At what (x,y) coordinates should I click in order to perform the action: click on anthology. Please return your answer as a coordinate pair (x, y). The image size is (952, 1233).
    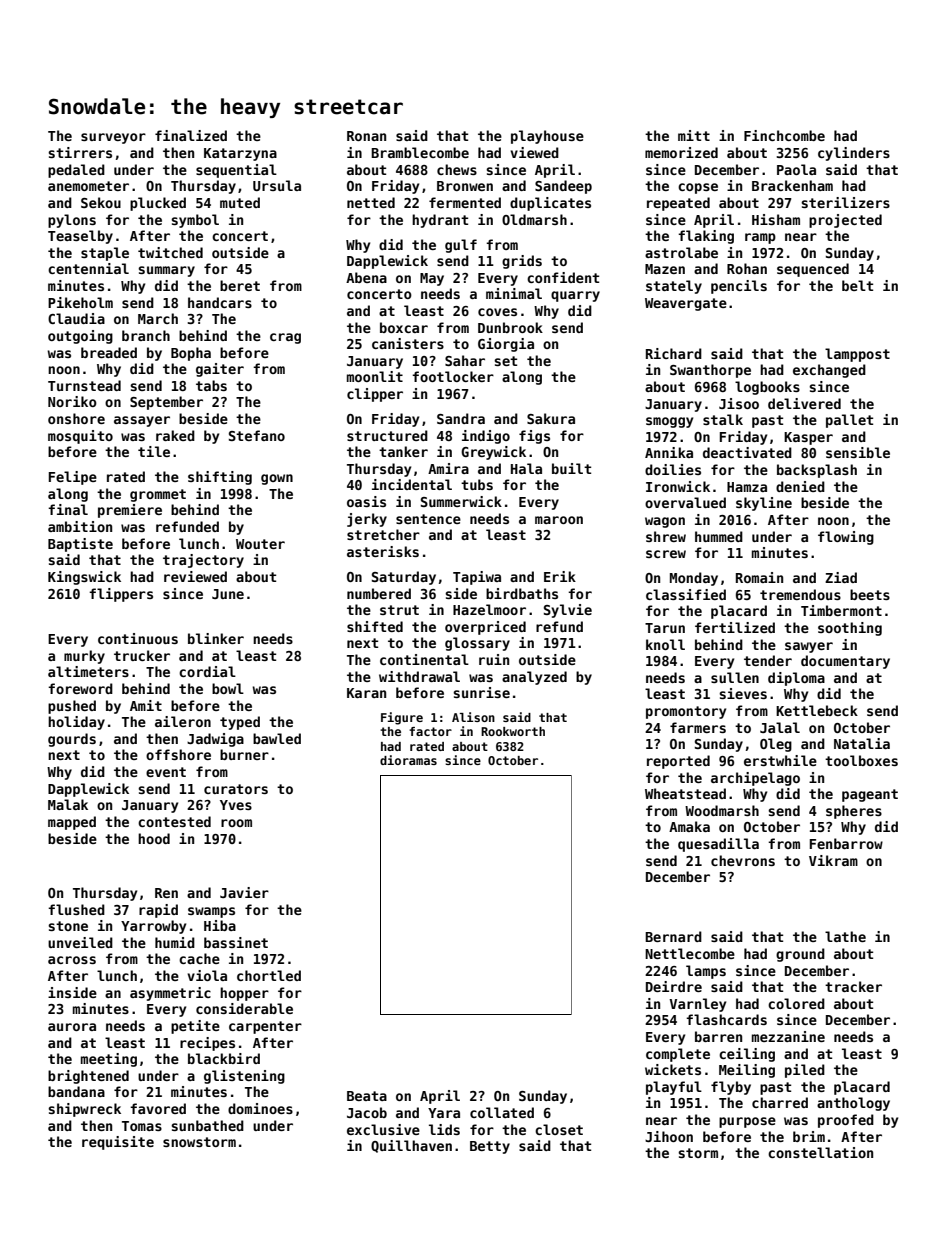
    Looking at the image, I should click on (853, 1104).
